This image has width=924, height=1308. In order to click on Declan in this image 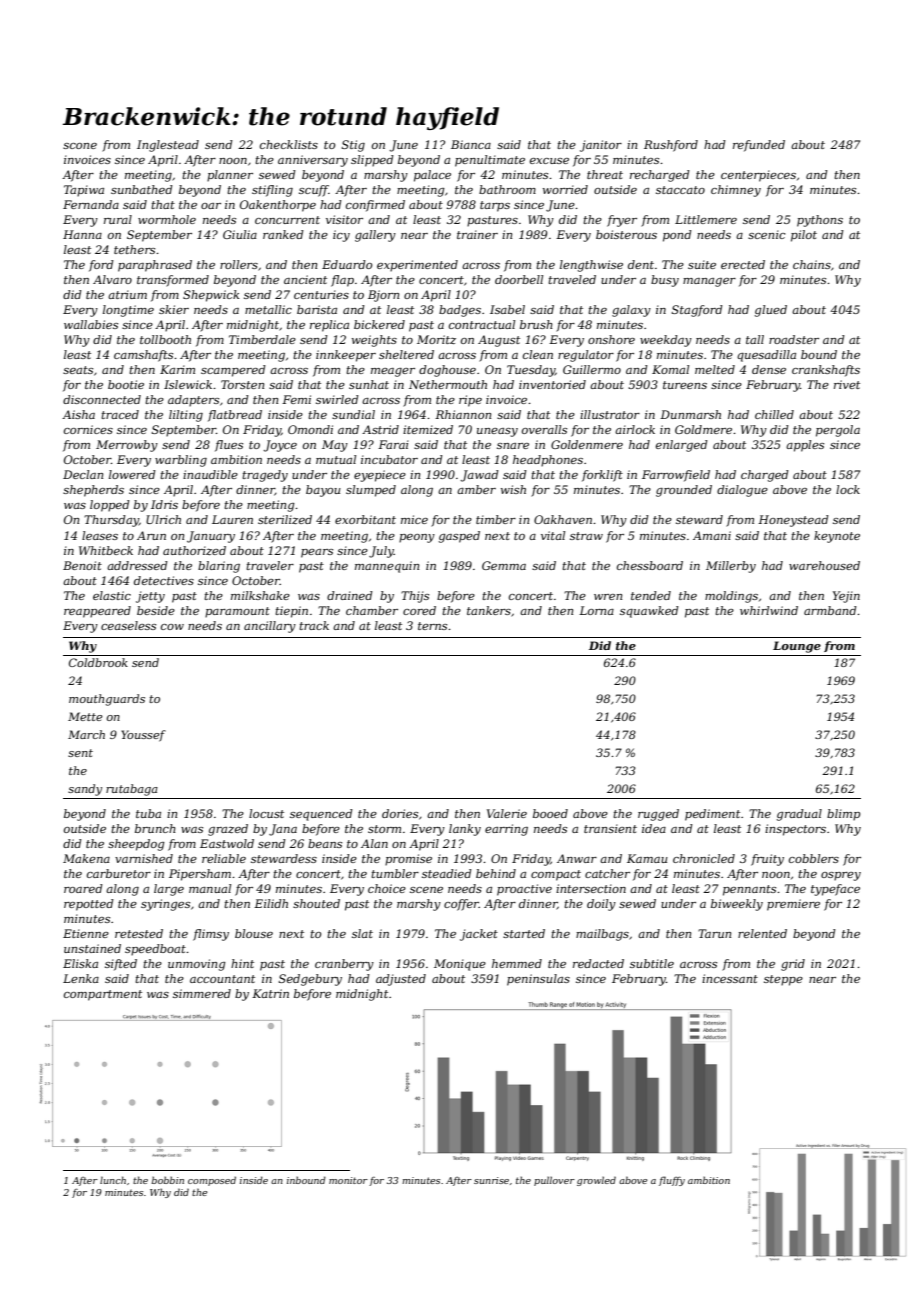, I will do `click(83, 474)`.
